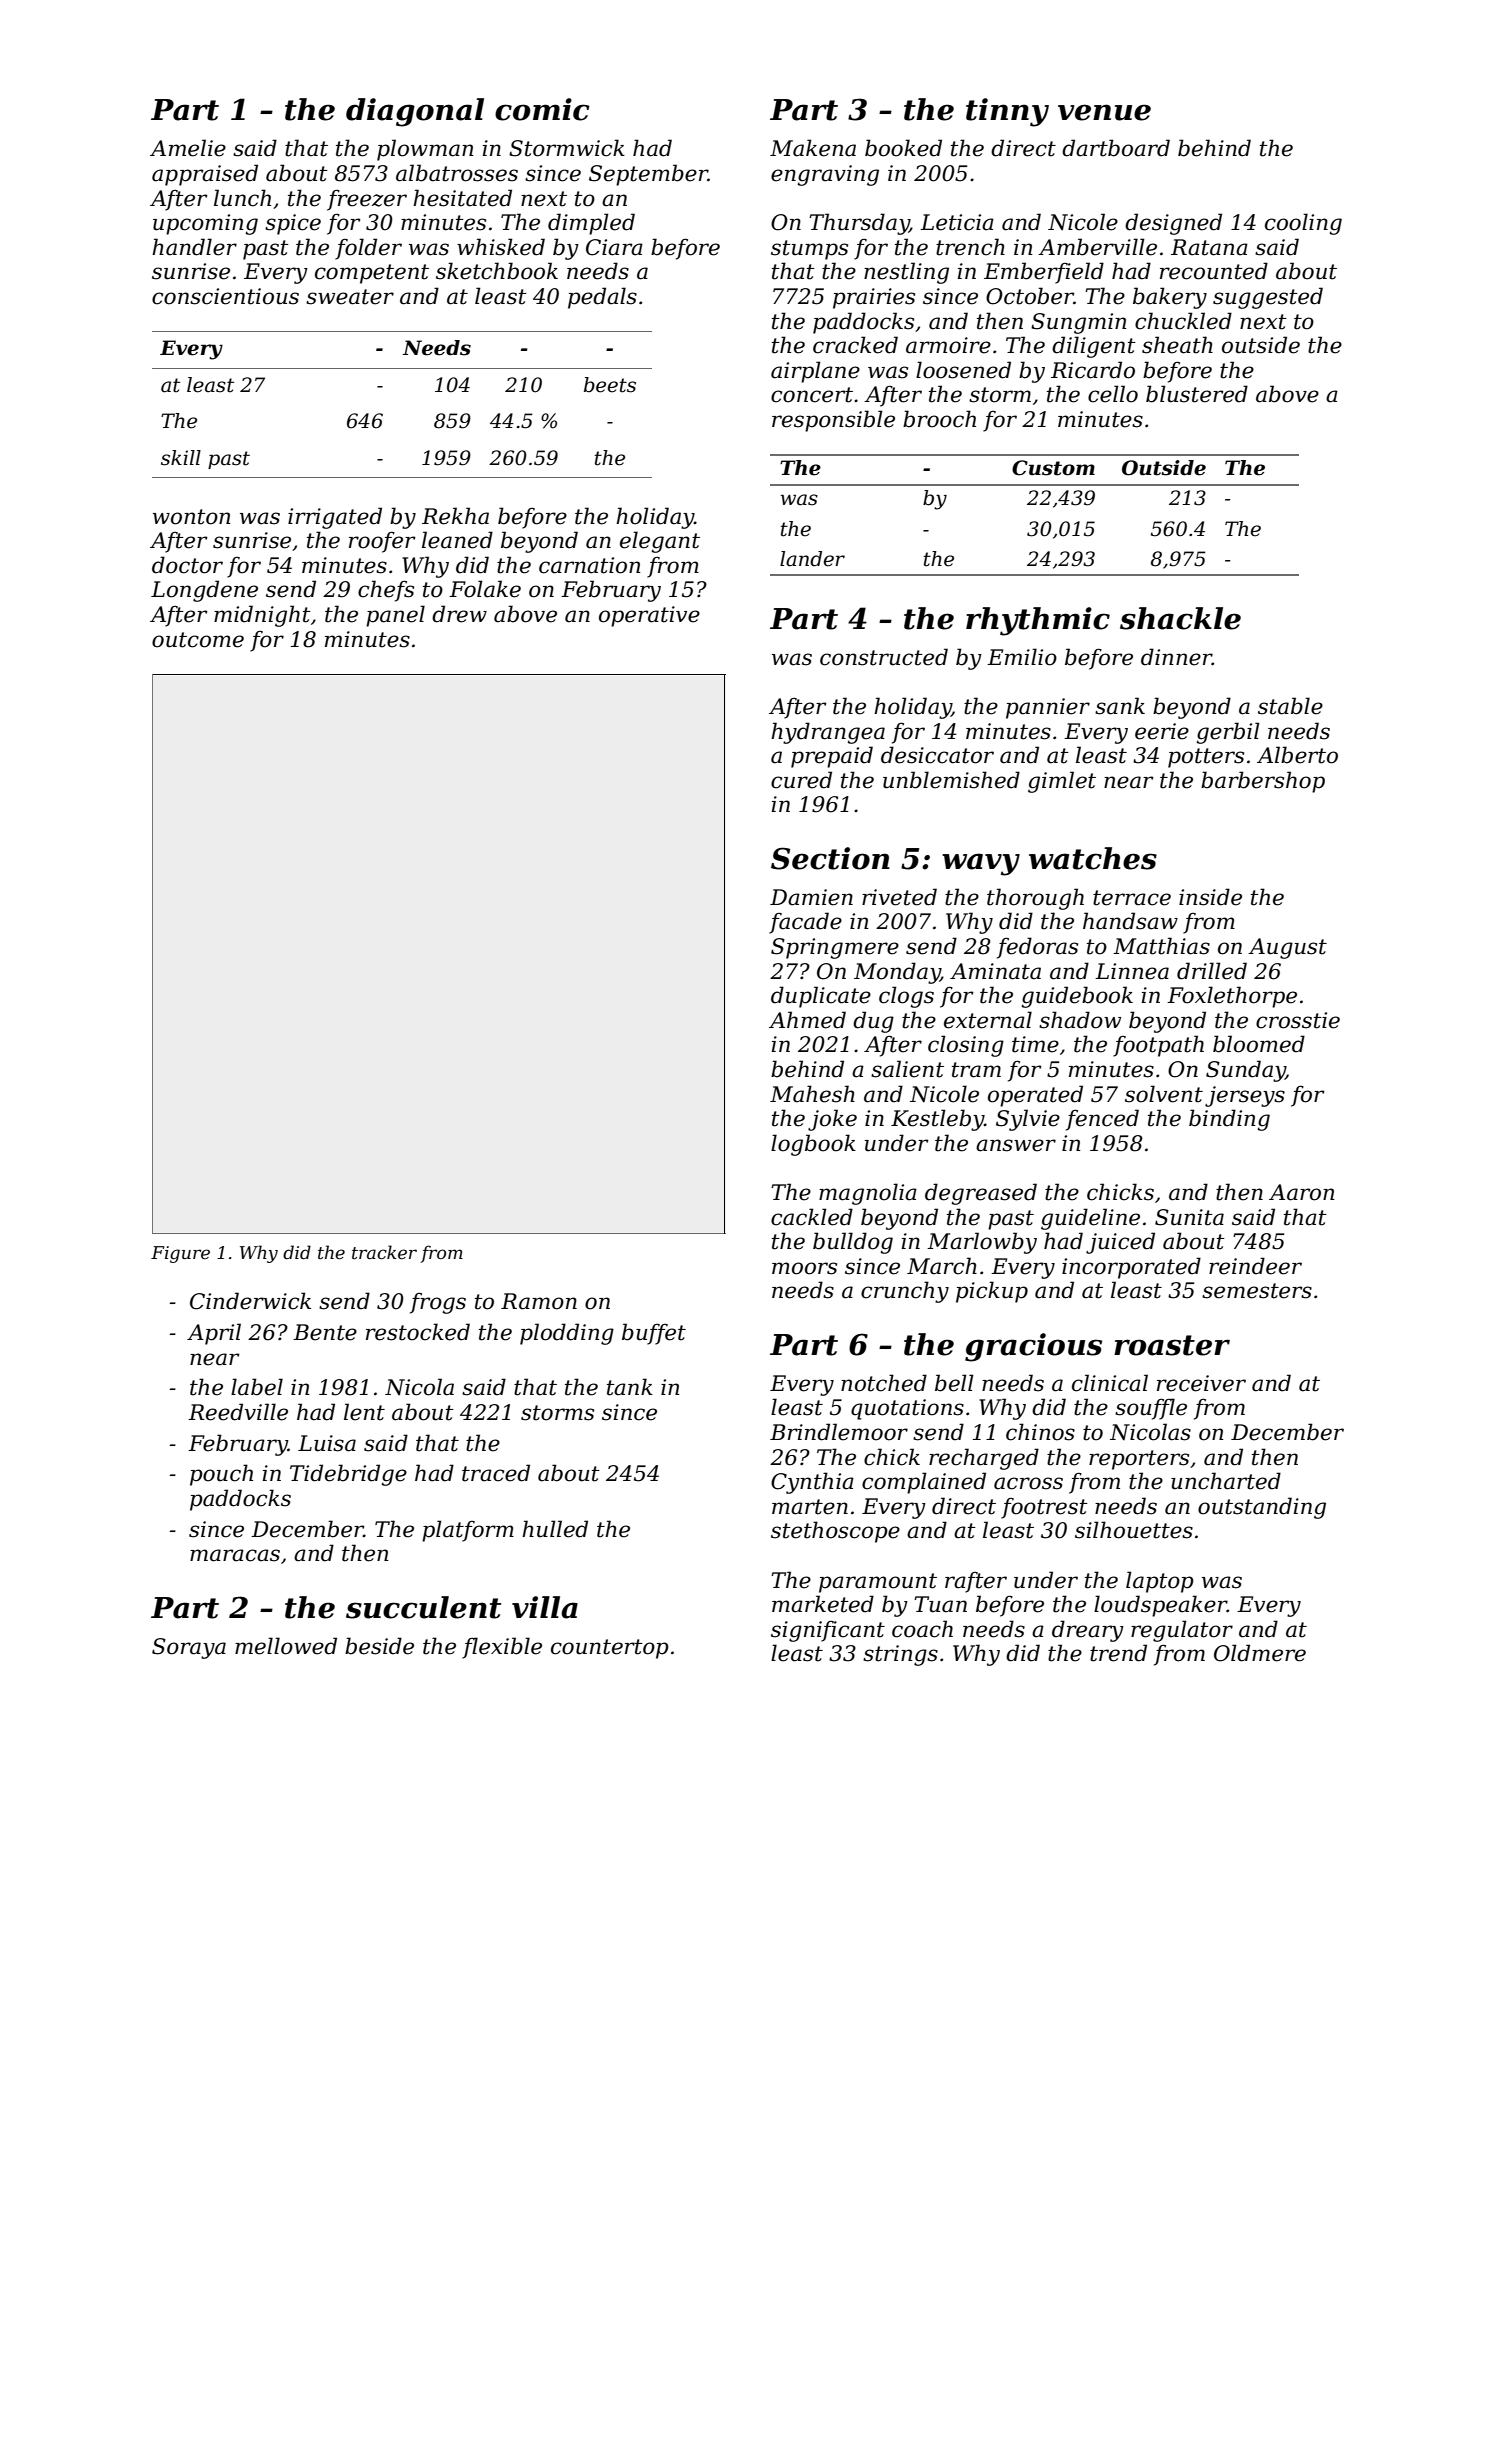  What do you see at coordinates (1104, 112) in the screenshot?
I see `venue` at bounding box center [1104, 112].
